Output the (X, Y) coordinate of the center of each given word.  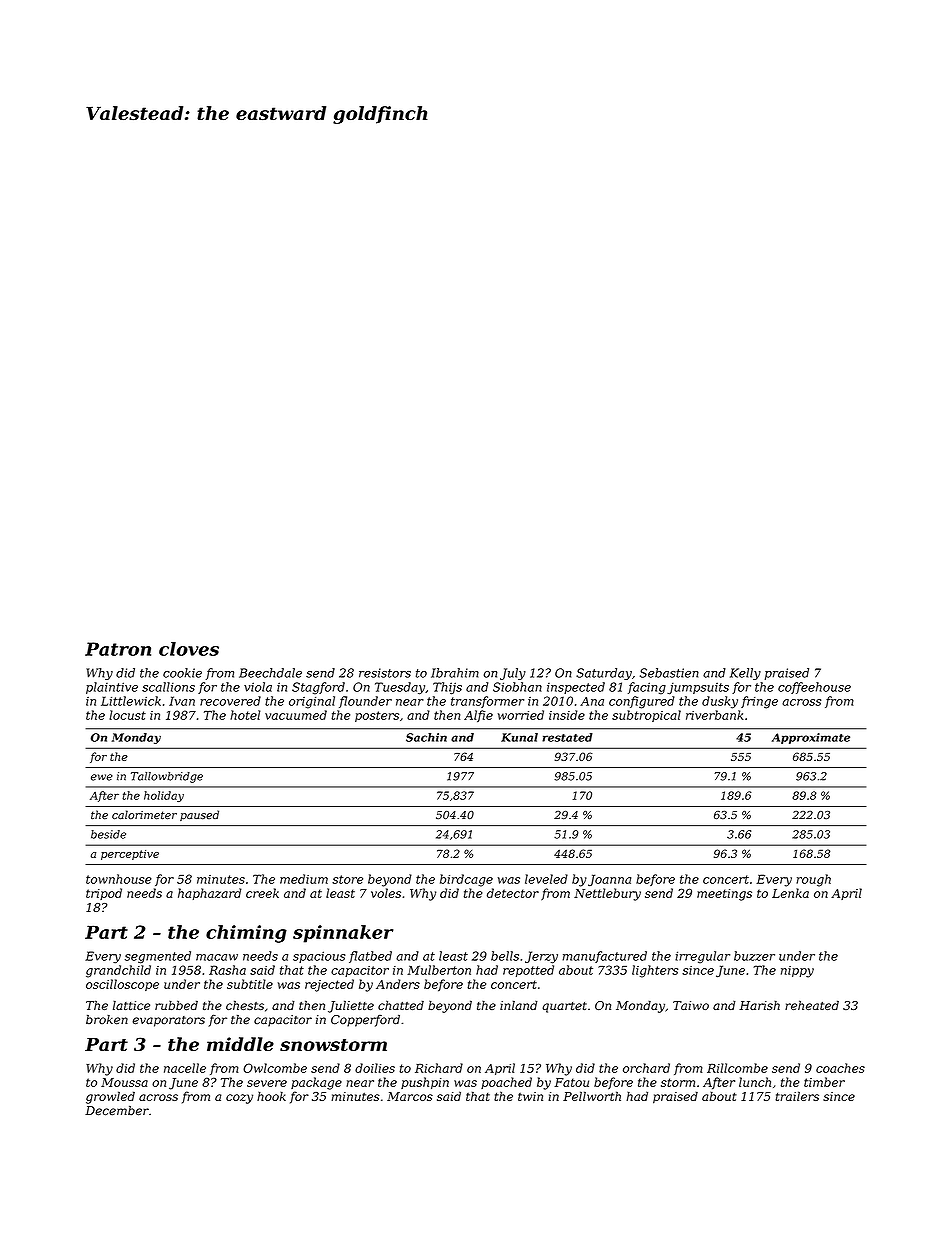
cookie (182, 673)
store (347, 879)
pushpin (425, 1083)
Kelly (745, 674)
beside (108, 834)
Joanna (609, 880)
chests (245, 1005)
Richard (439, 1068)
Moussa (124, 1082)
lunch (755, 1082)
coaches (840, 1068)
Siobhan (517, 687)
